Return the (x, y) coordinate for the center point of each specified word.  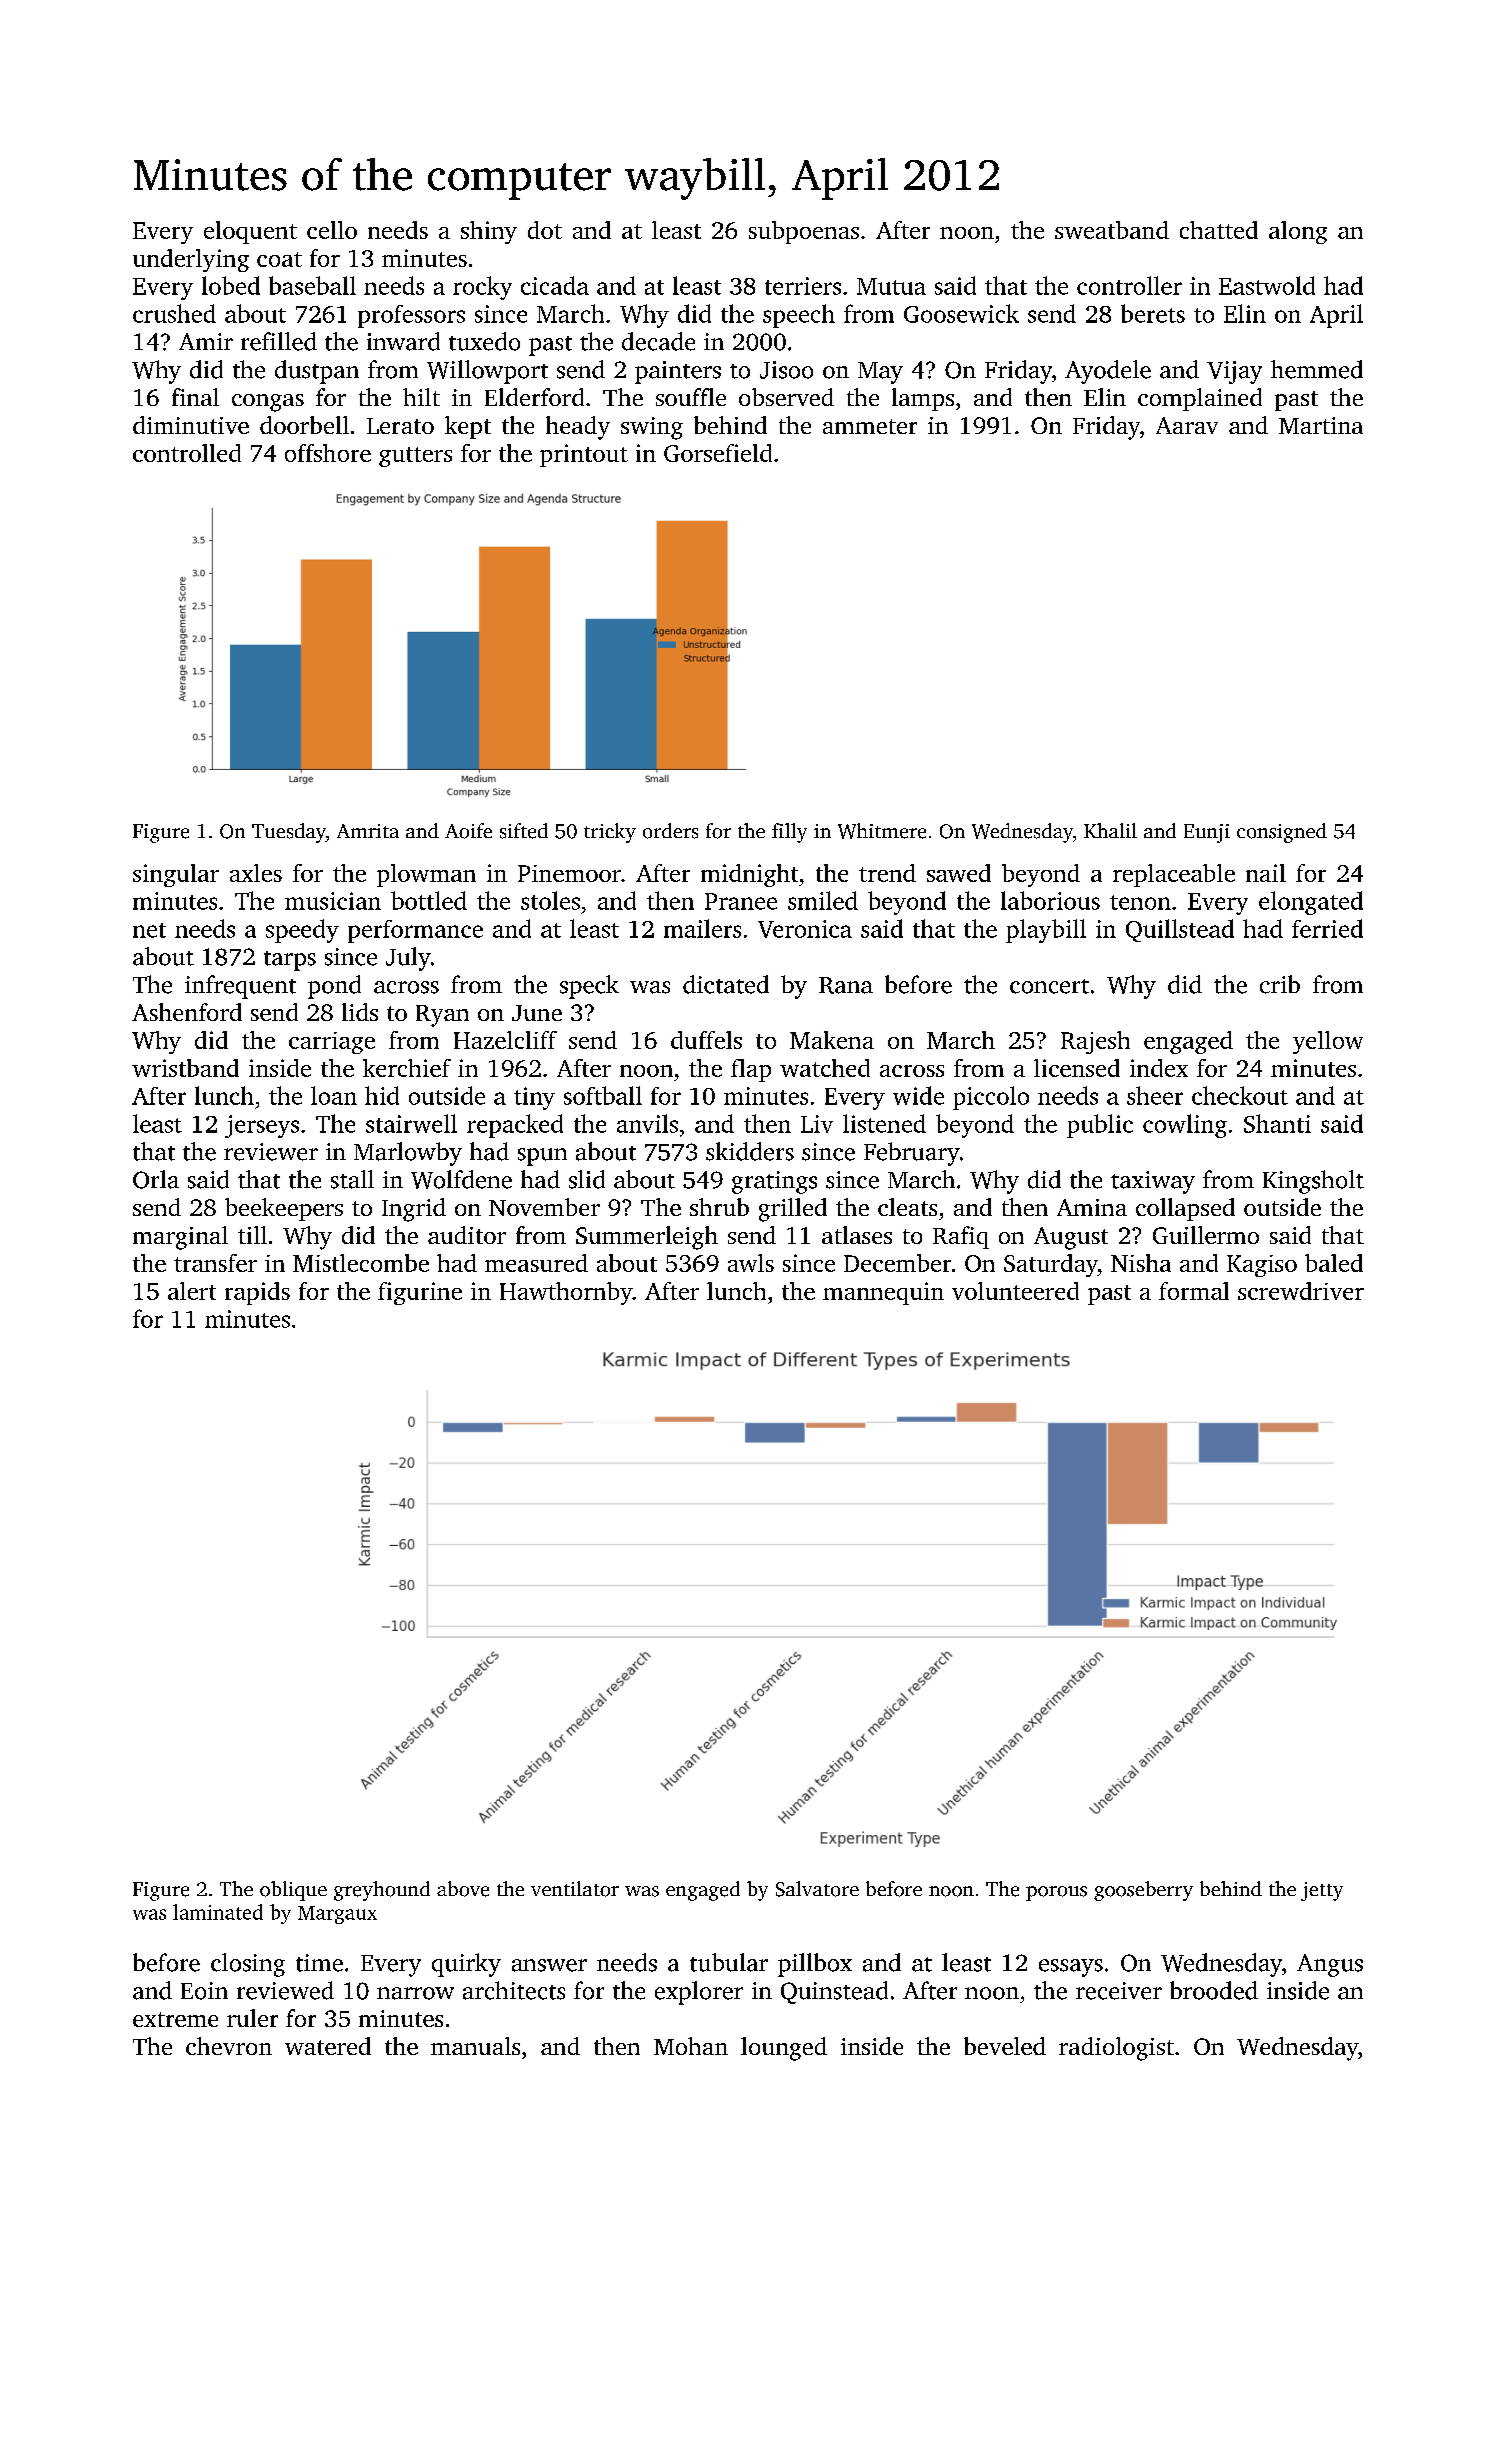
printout (584, 455)
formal (1194, 1291)
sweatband (1112, 230)
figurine (420, 1293)
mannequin (883, 1293)
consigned (1282, 833)
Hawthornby (566, 1293)
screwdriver (1301, 1291)
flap (751, 1070)
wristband (185, 1068)
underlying (191, 260)
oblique (293, 1891)
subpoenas (804, 232)
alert (192, 1291)
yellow (1328, 1042)
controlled (187, 453)
